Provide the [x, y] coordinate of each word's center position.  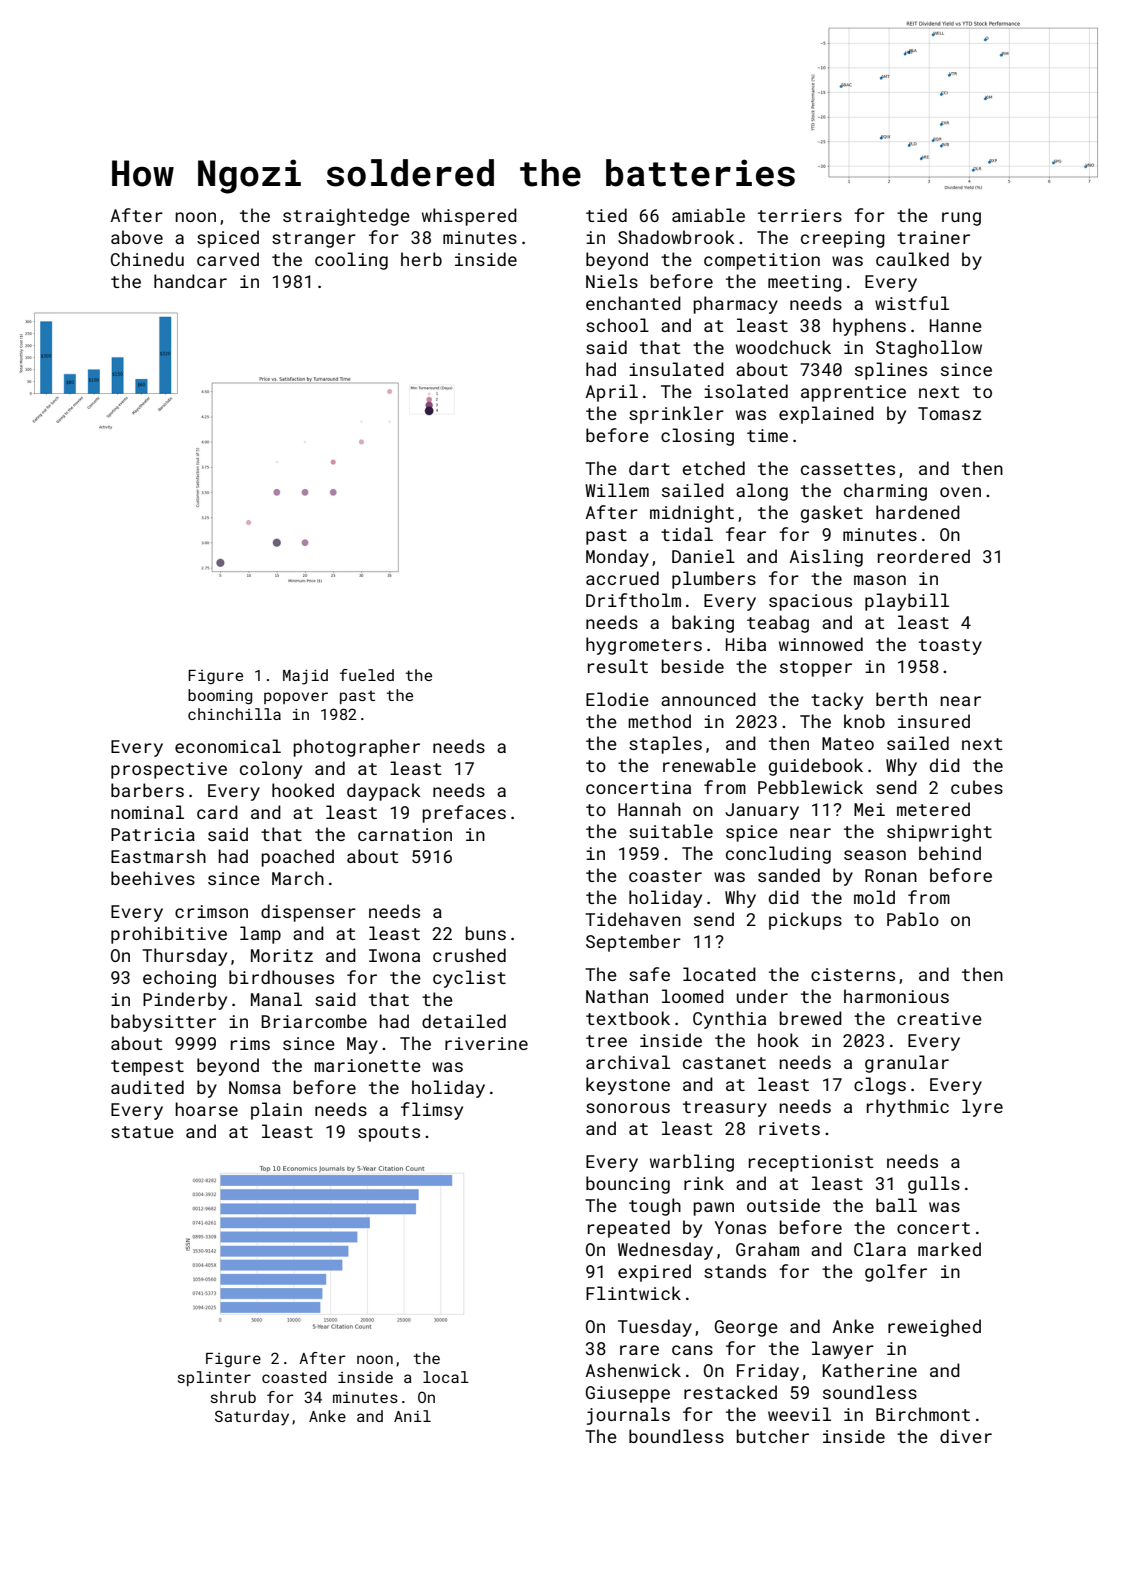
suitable [671, 831]
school [617, 325]
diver [966, 1436]
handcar [190, 281]
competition [762, 261]
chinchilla [234, 714]
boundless [676, 1436]
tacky [837, 701]
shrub [233, 1397]
